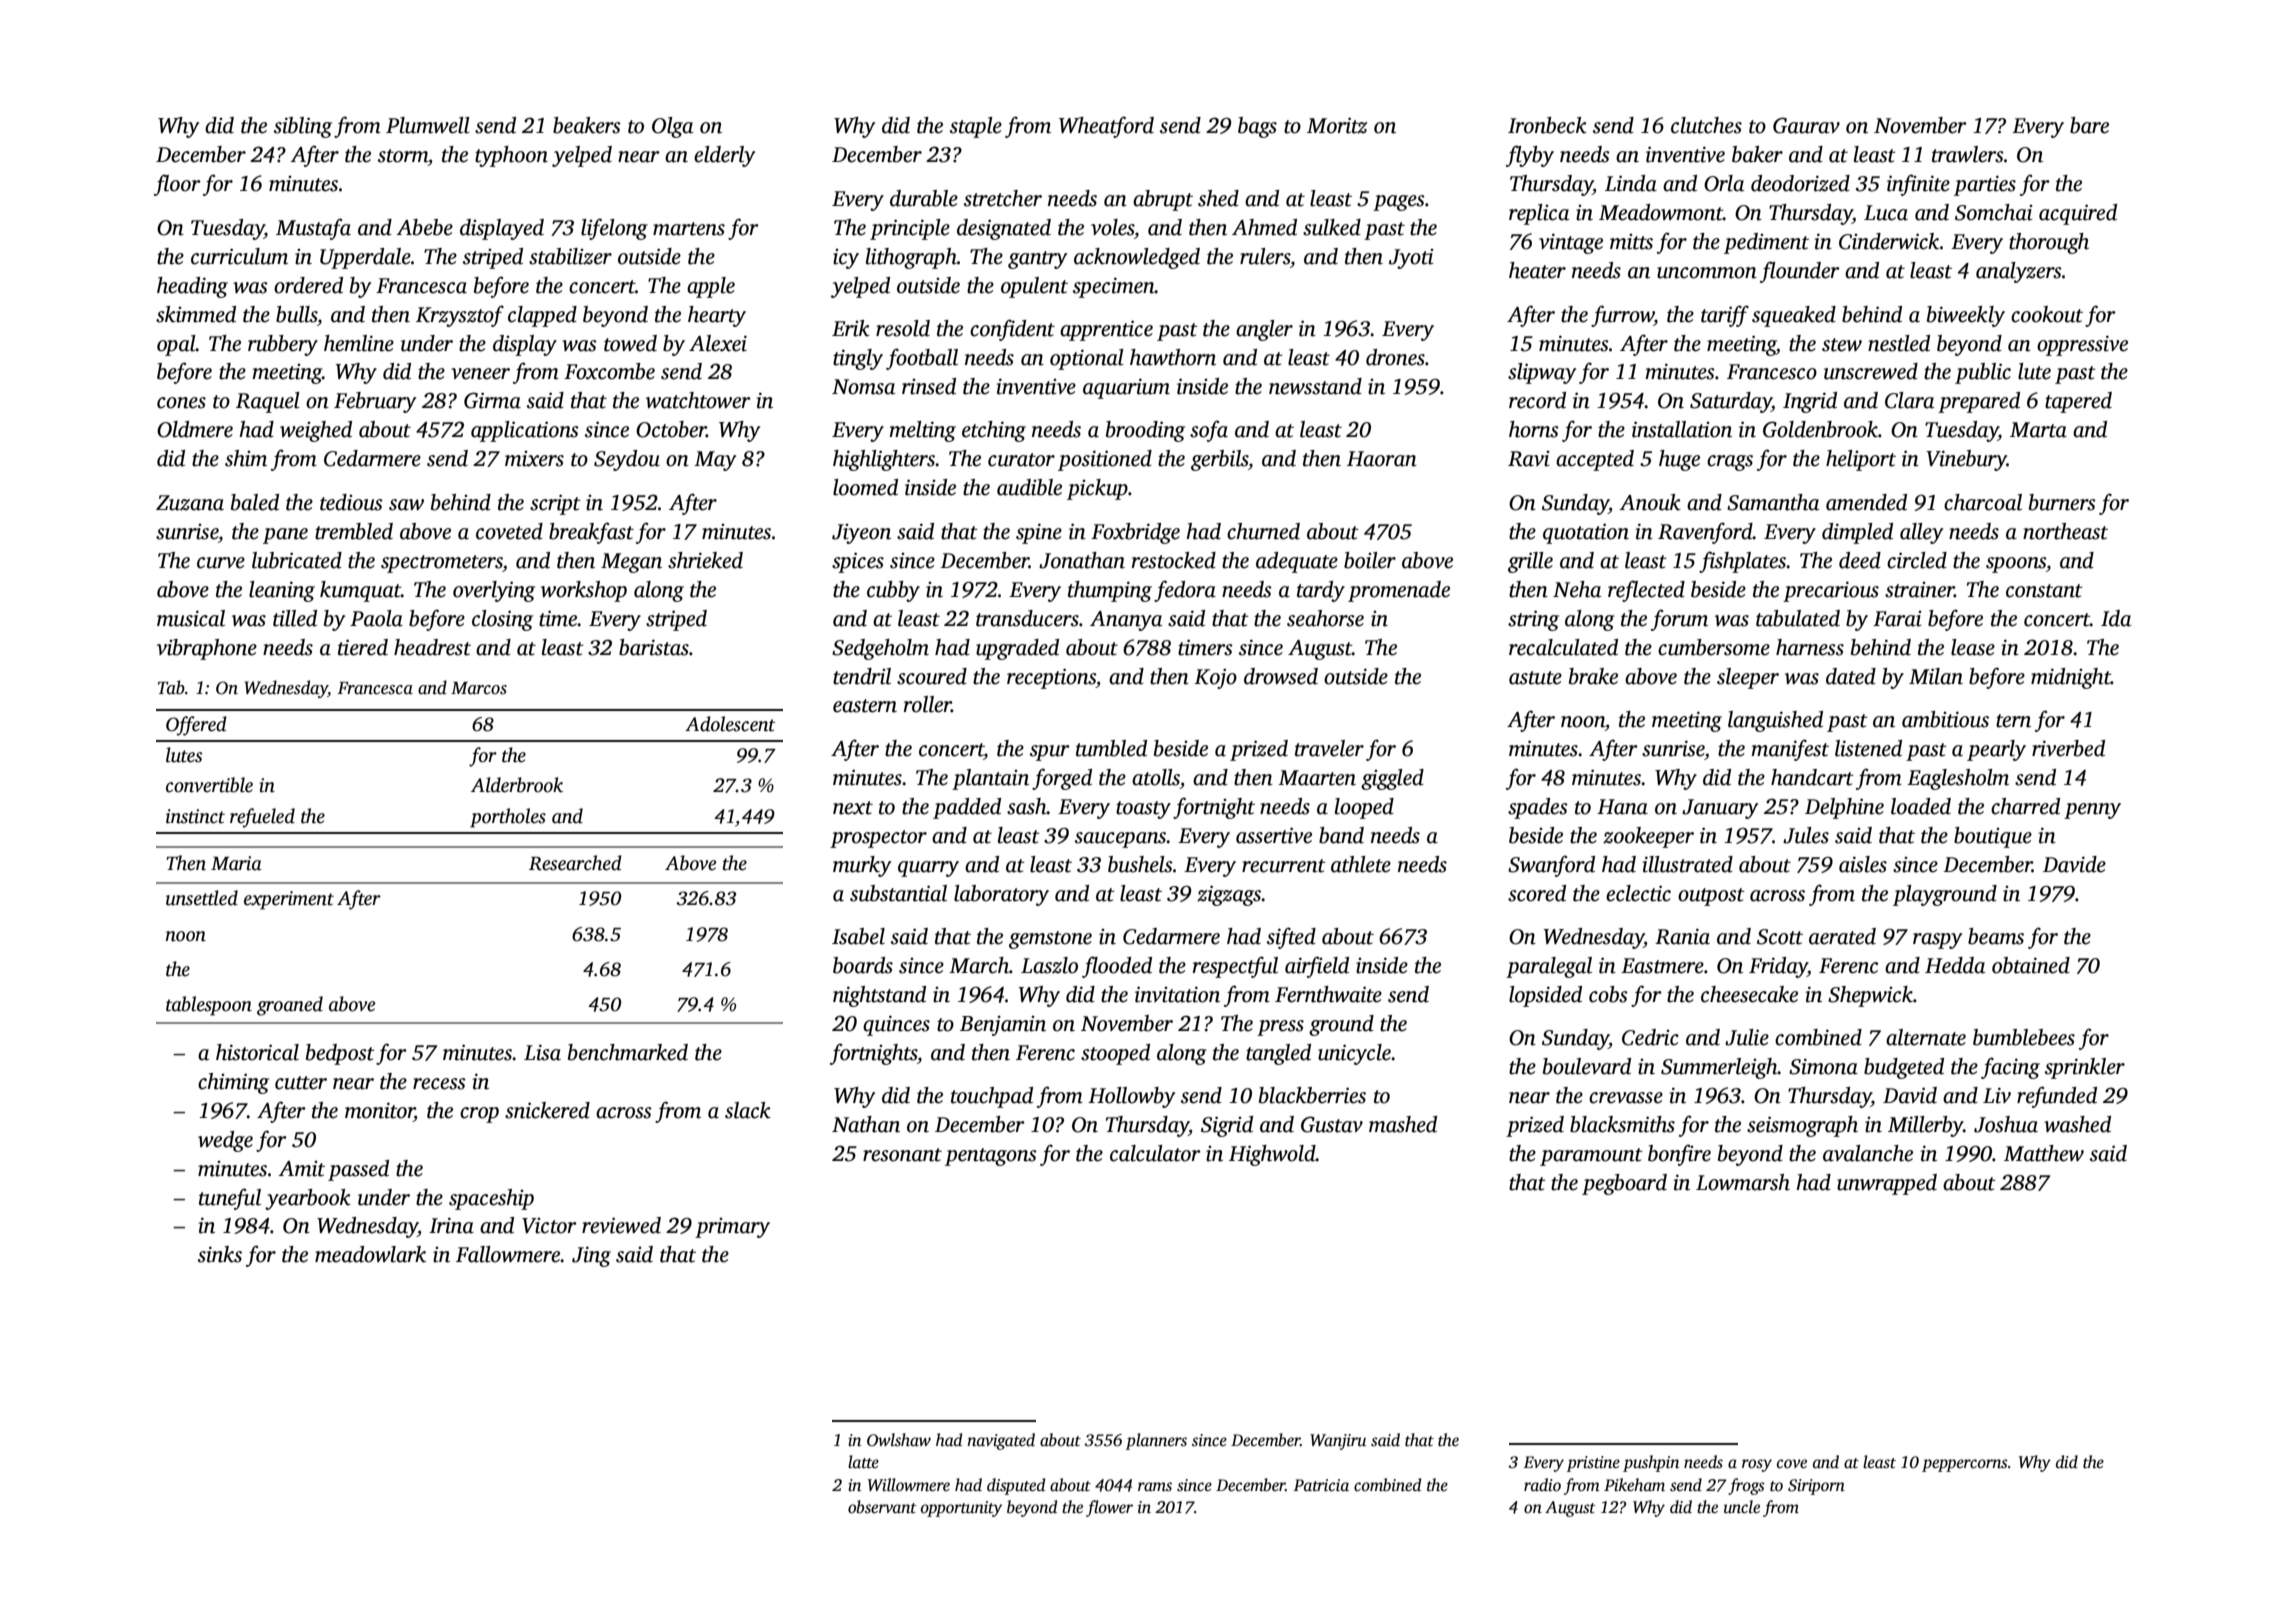  Describe the element at coordinates (268, 402) in the image. I see `Raquel` at that location.
